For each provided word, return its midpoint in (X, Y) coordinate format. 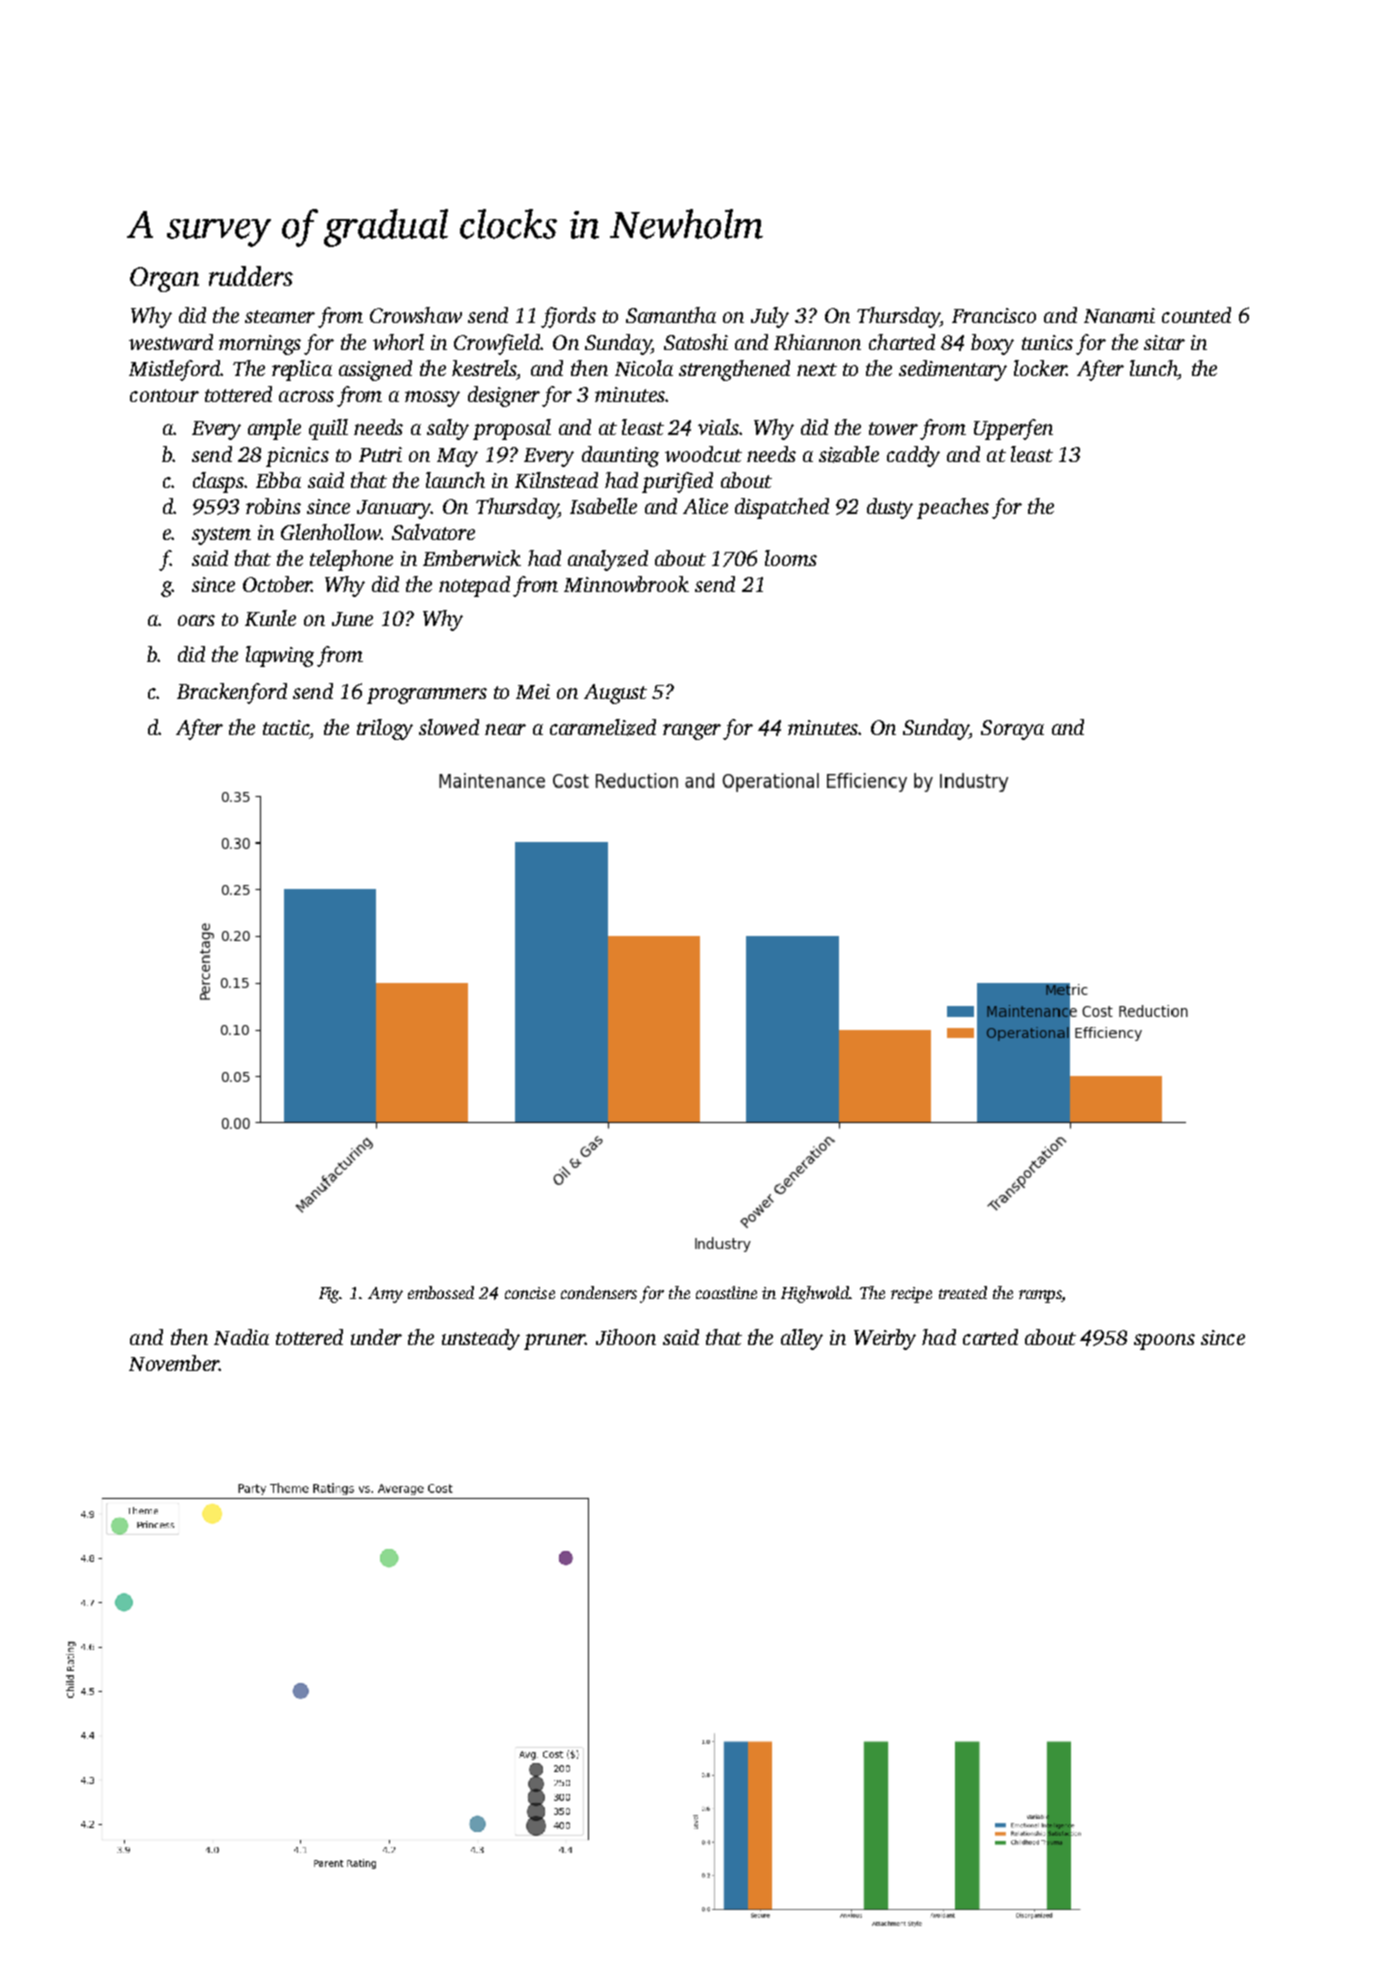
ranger (692, 732)
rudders (251, 276)
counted (1196, 315)
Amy (385, 1295)
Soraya (1012, 730)
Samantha (671, 315)
